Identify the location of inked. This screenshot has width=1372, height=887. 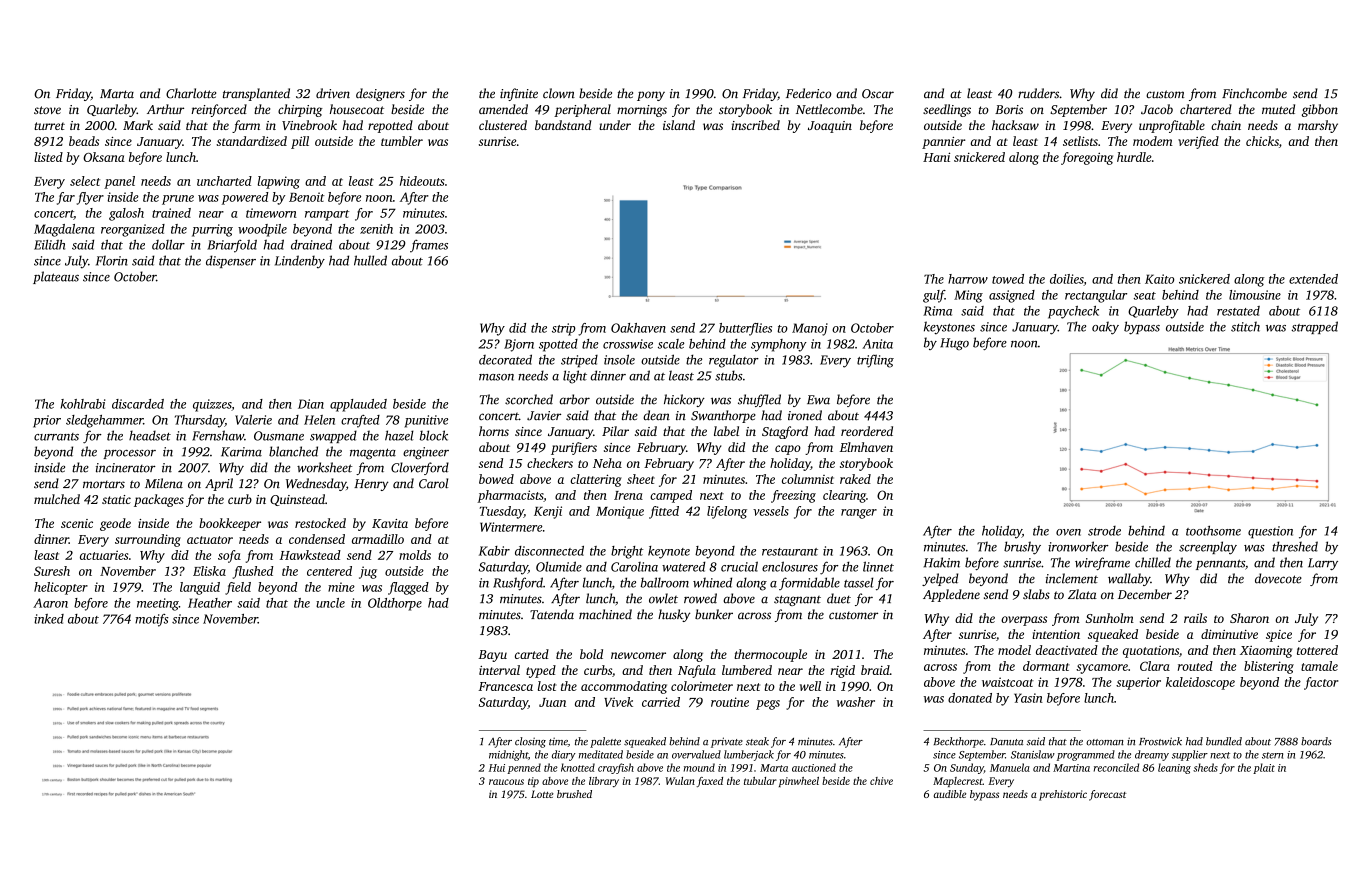
(49, 619).
